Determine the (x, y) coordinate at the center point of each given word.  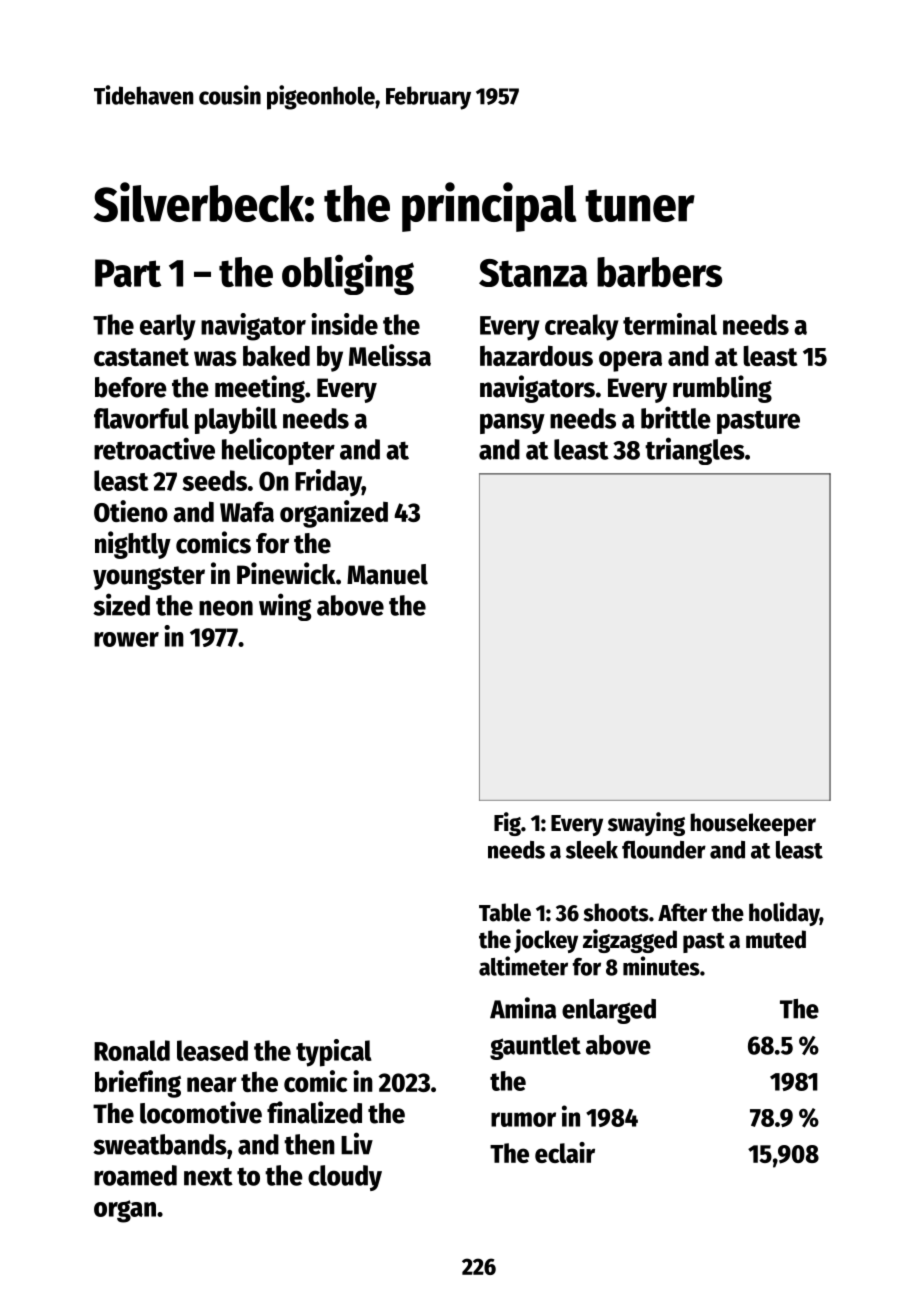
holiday (784, 914)
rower (126, 639)
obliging (348, 274)
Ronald (132, 1050)
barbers (659, 272)
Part (128, 273)
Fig (507, 824)
